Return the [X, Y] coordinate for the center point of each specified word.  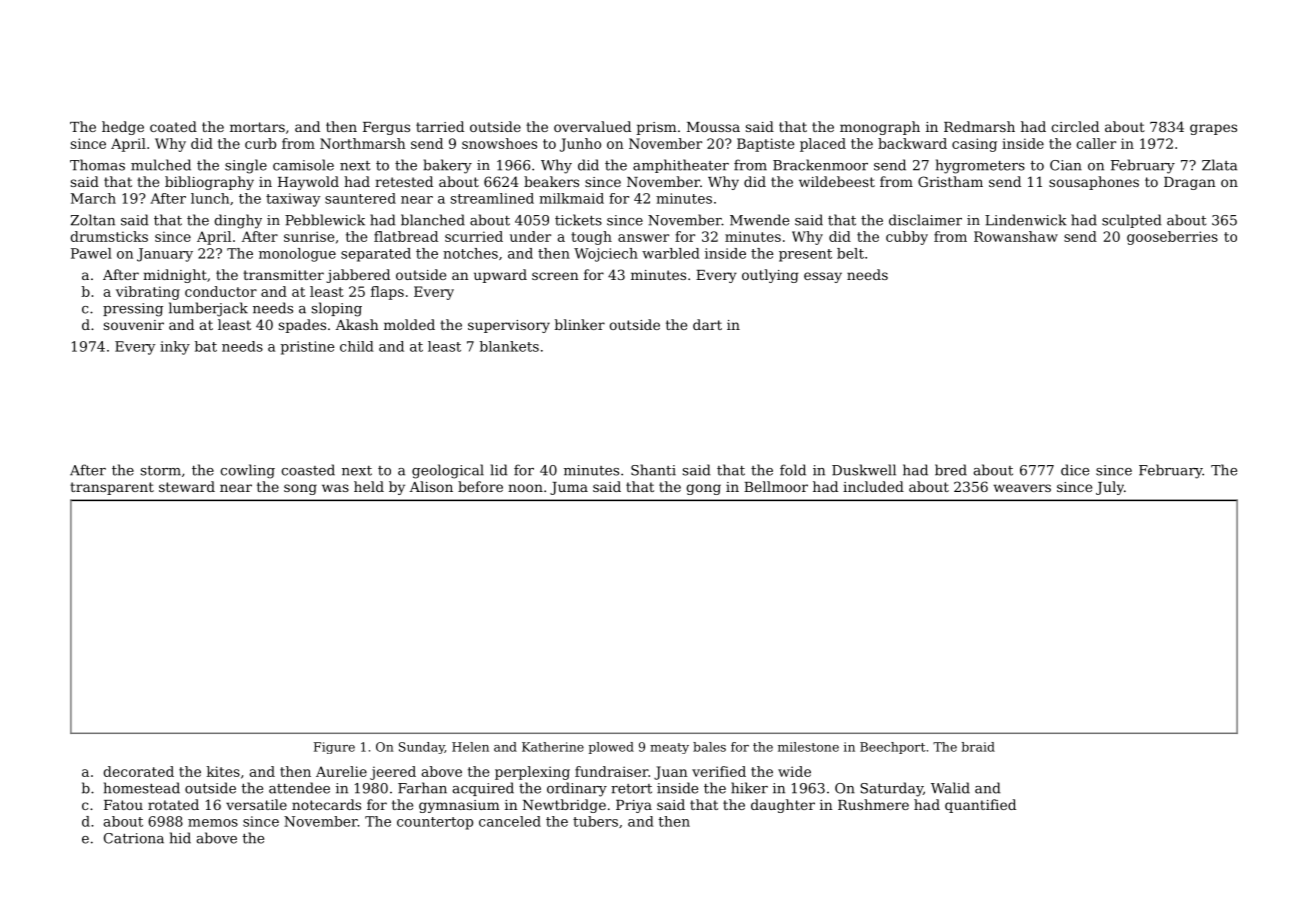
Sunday [422, 748]
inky [175, 348]
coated [173, 126]
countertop [435, 823]
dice [1075, 470]
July [1110, 488]
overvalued [592, 126]
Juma [569, 488]
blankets [509, 346]
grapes [1213, 129]
